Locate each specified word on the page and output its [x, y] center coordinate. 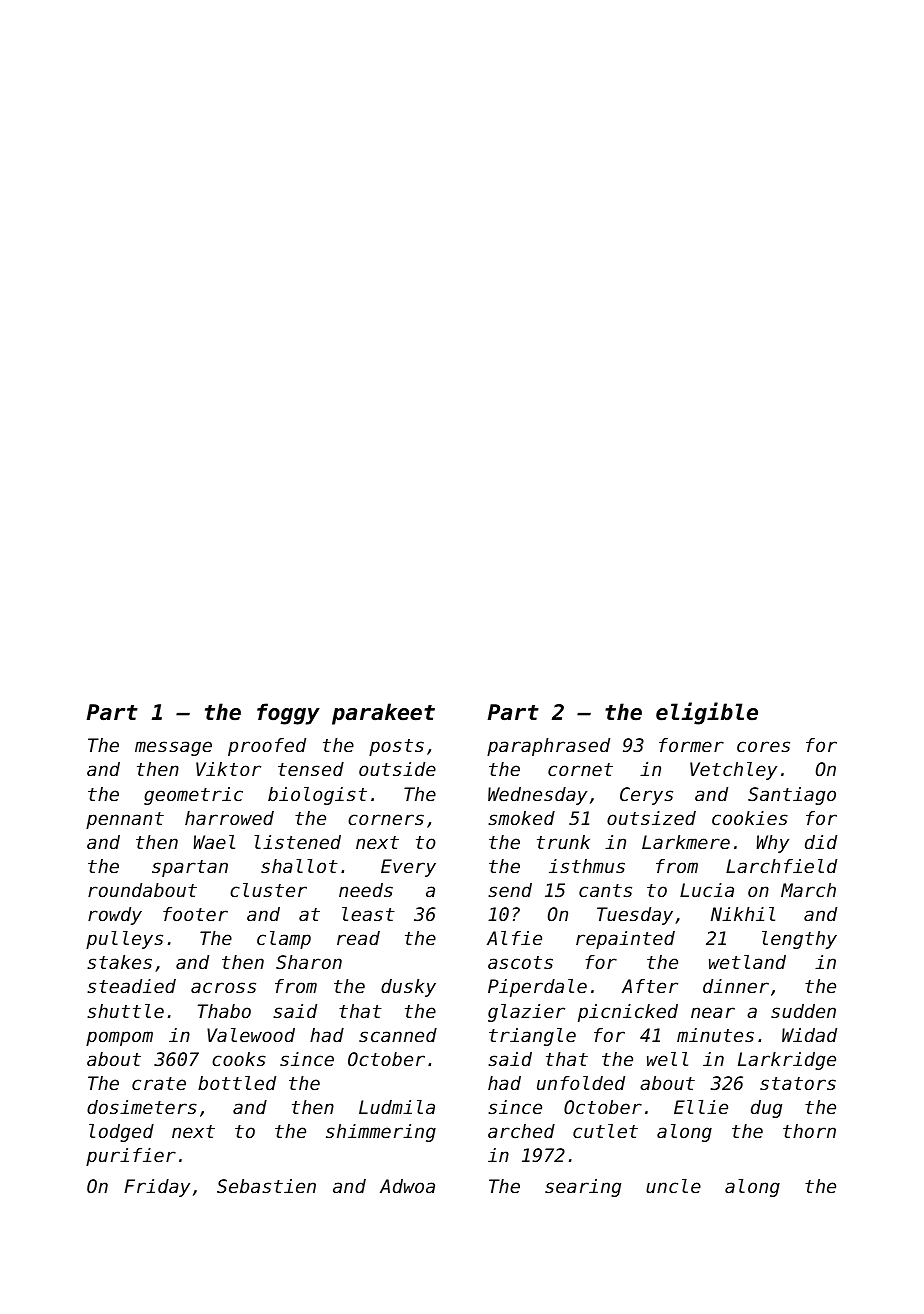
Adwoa [407, 1186]
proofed [267, 747]
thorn [809, 1131]
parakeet [383, 714]
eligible [707, 713]
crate [159, 1083]
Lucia [707, 890]
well [667, 1059]
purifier [131, 1157]
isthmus [587, 866]
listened [297, 842]
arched [521, 1131]
